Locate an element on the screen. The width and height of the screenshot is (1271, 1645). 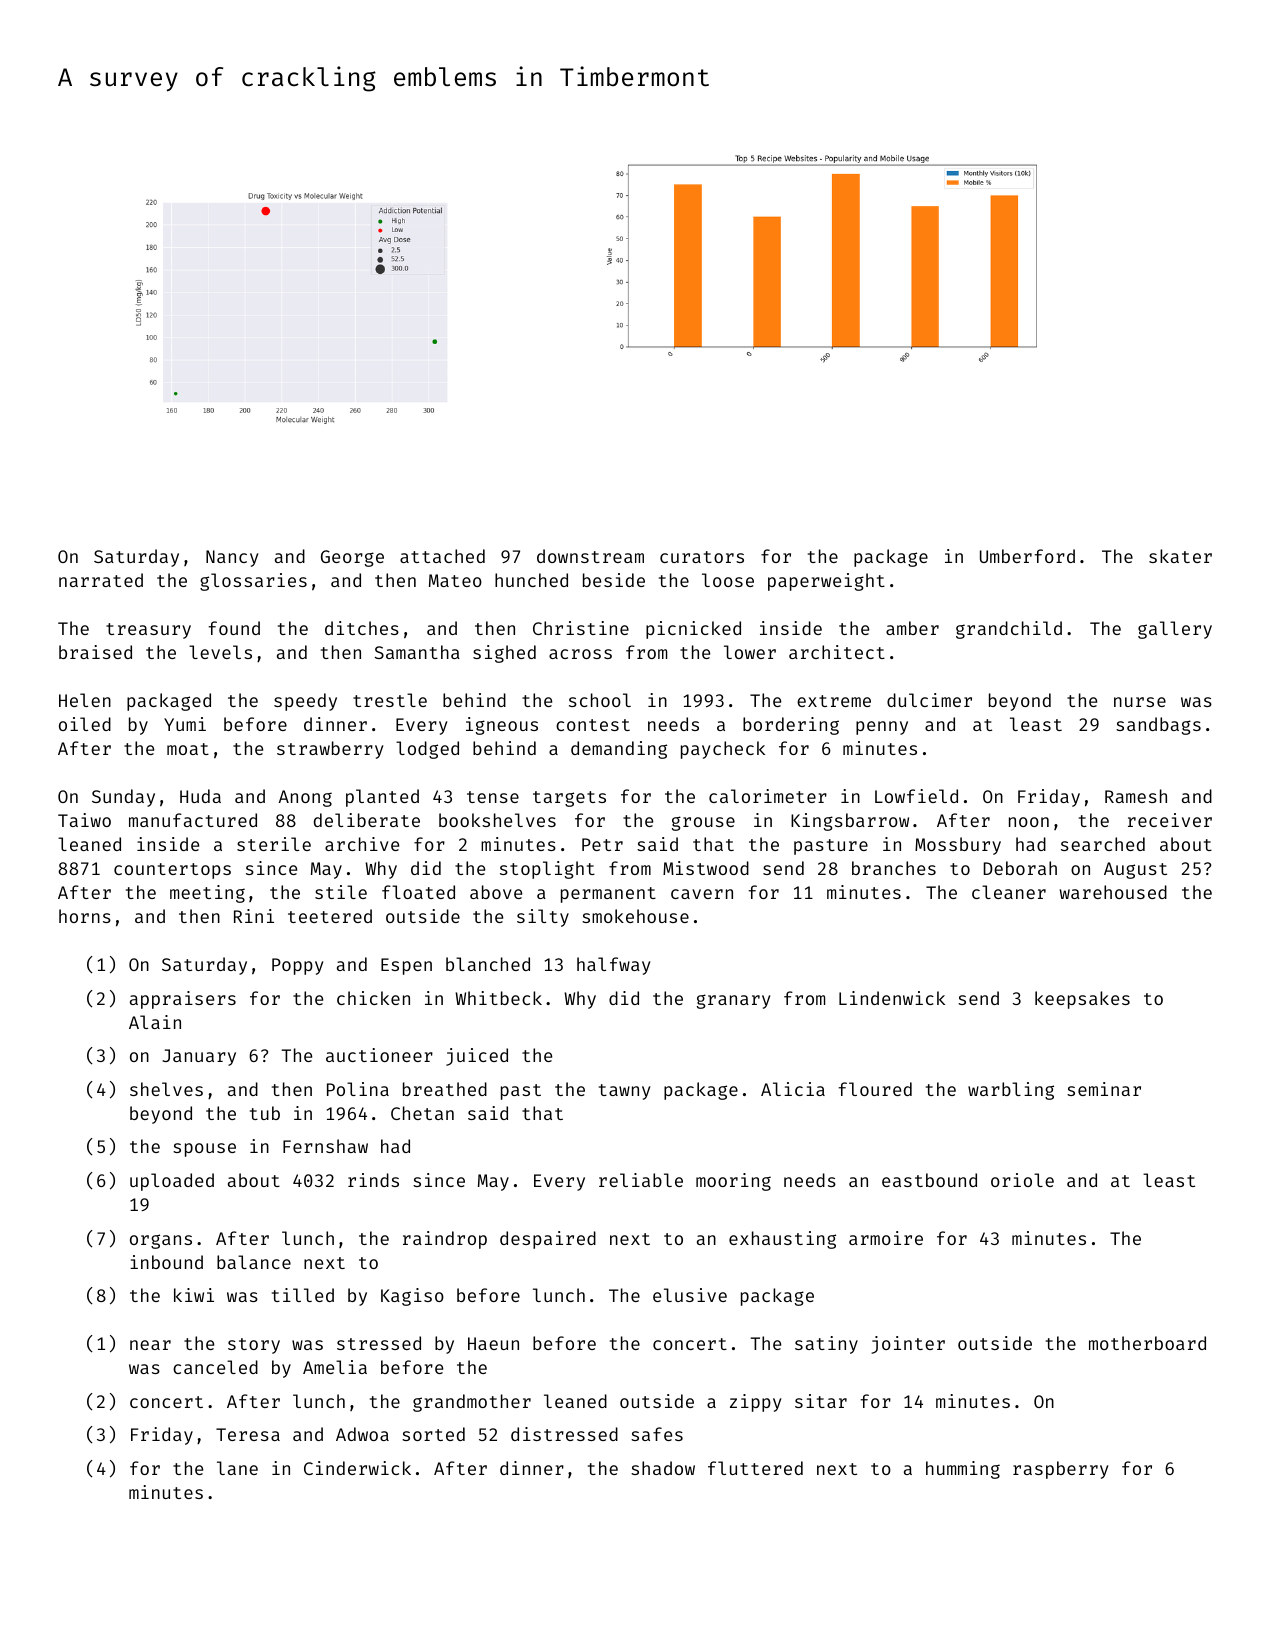
eastbound is located at coordinates (929, 1180).
